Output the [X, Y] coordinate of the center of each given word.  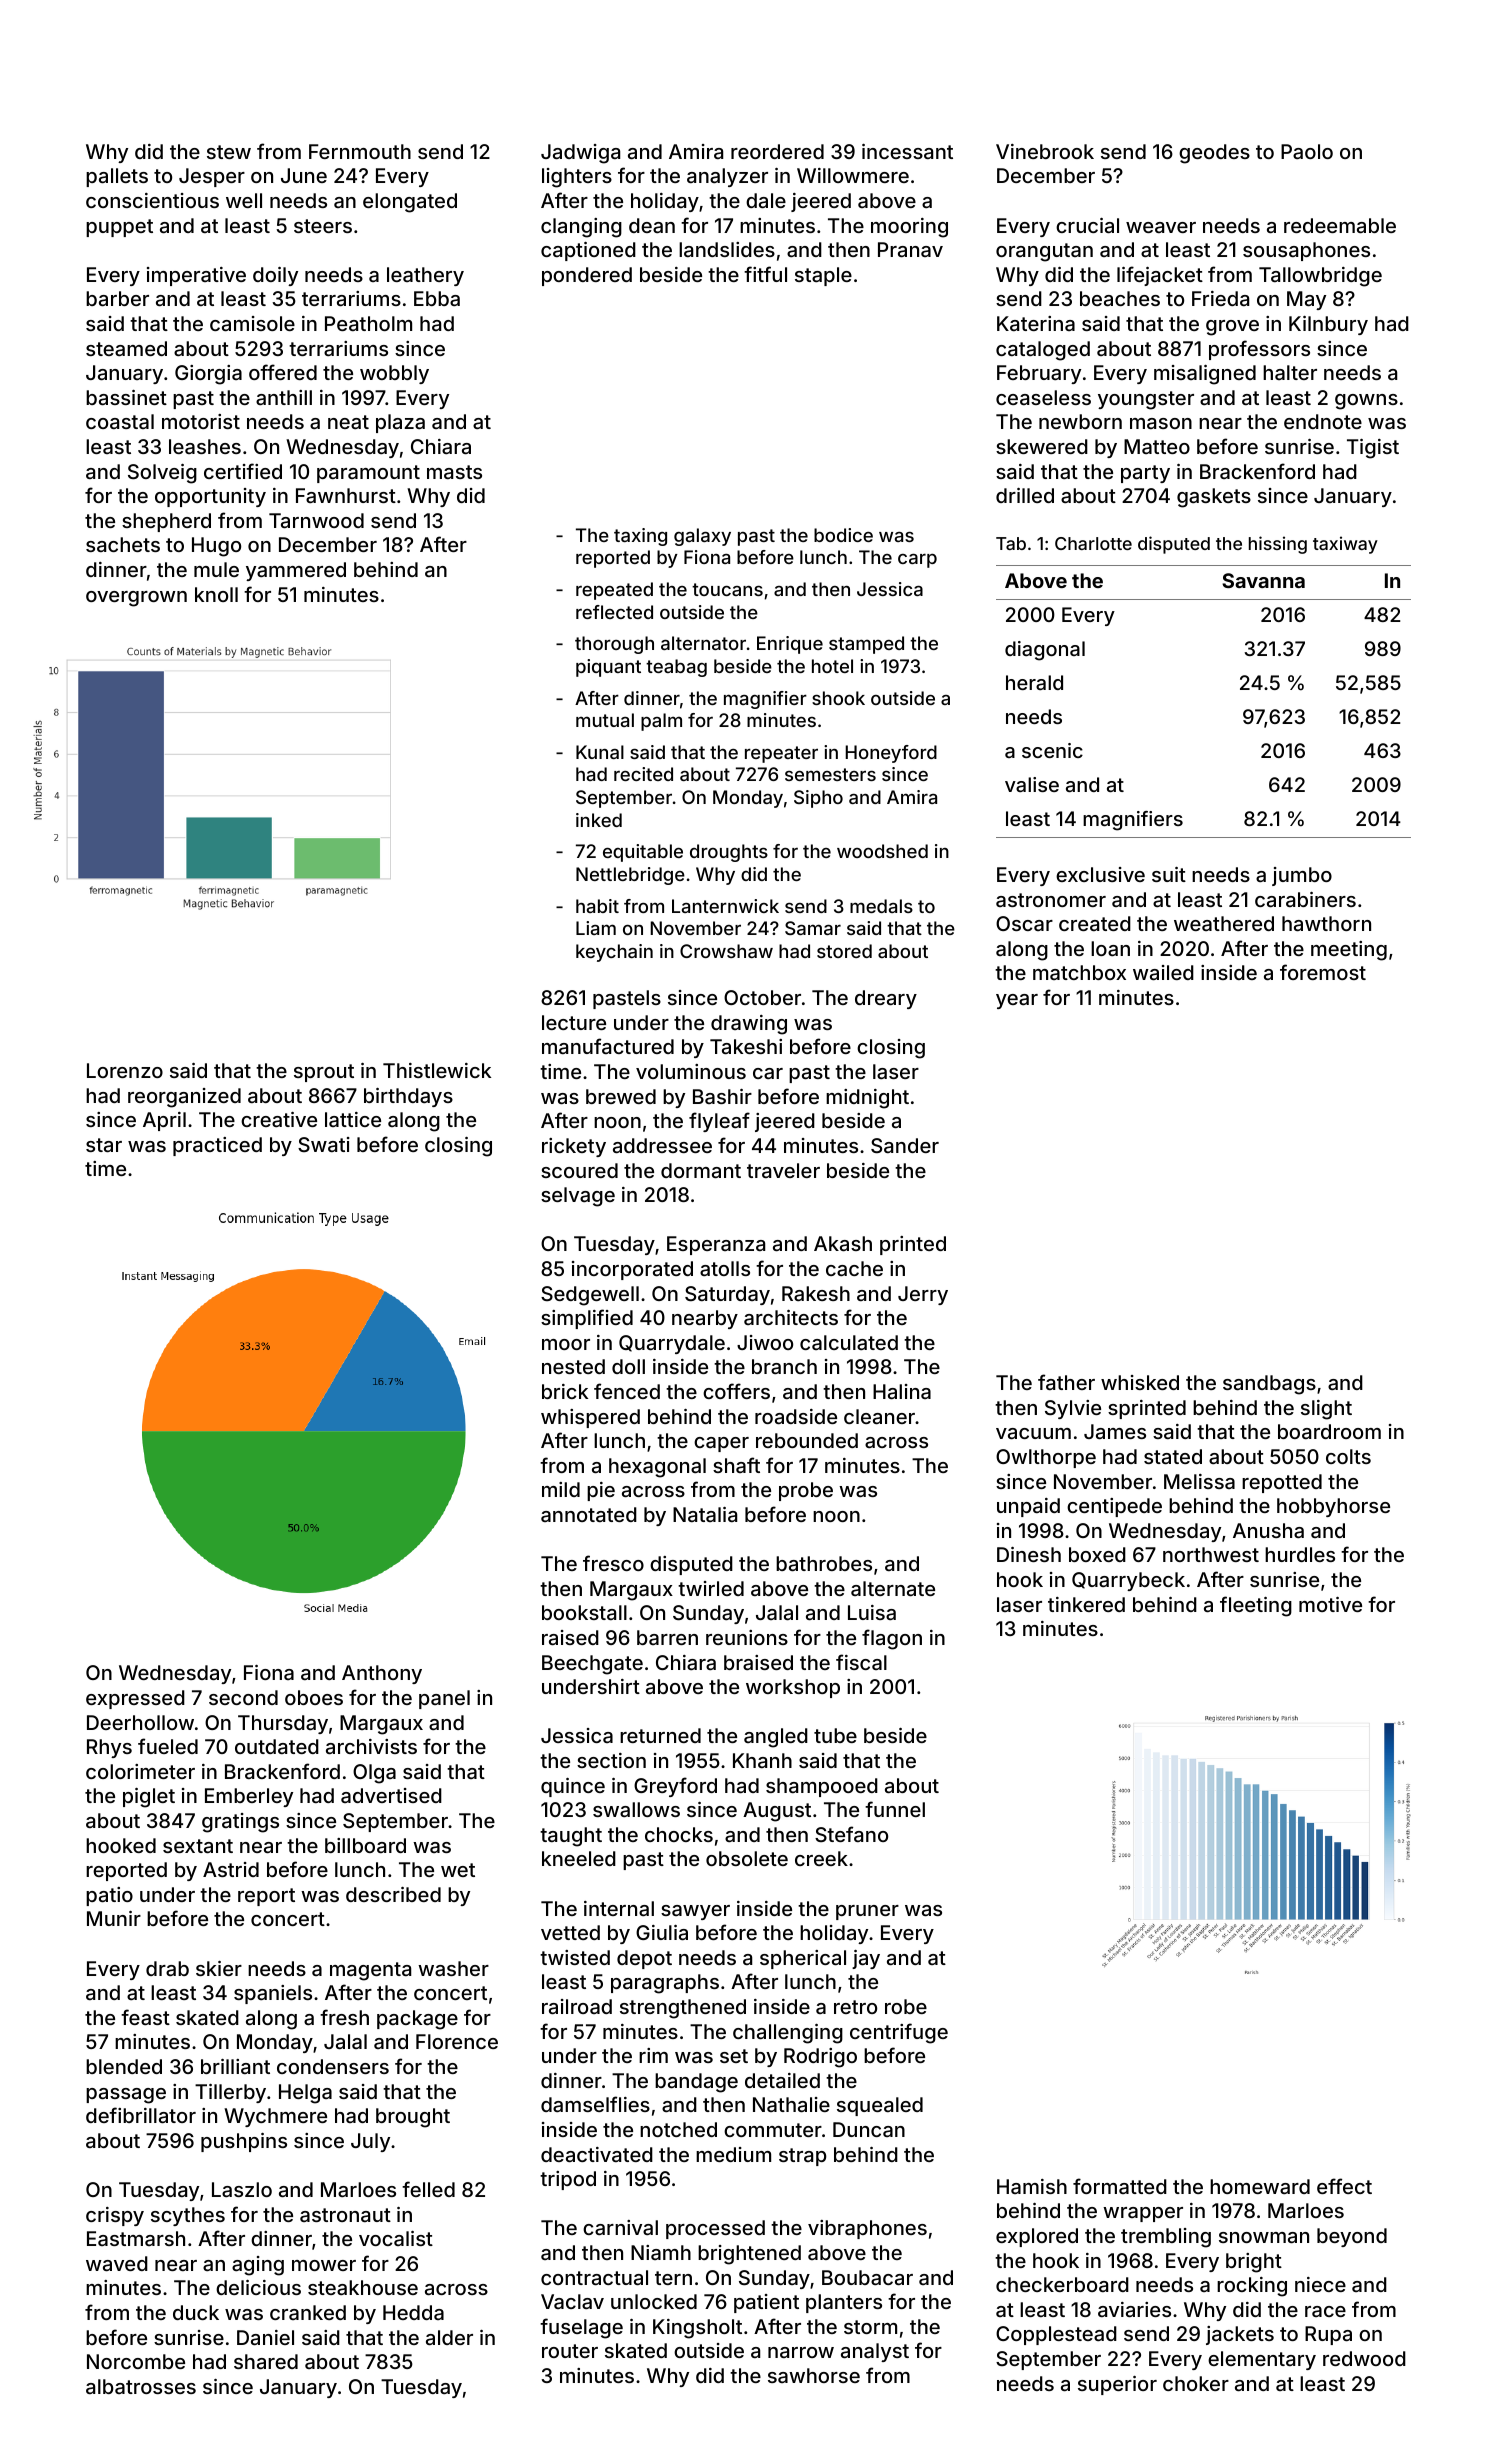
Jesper [212, 177]
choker [1196, 2383]
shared [266, 2361]
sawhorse [814, 2375]
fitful [765, 274]
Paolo [1307, 151]
